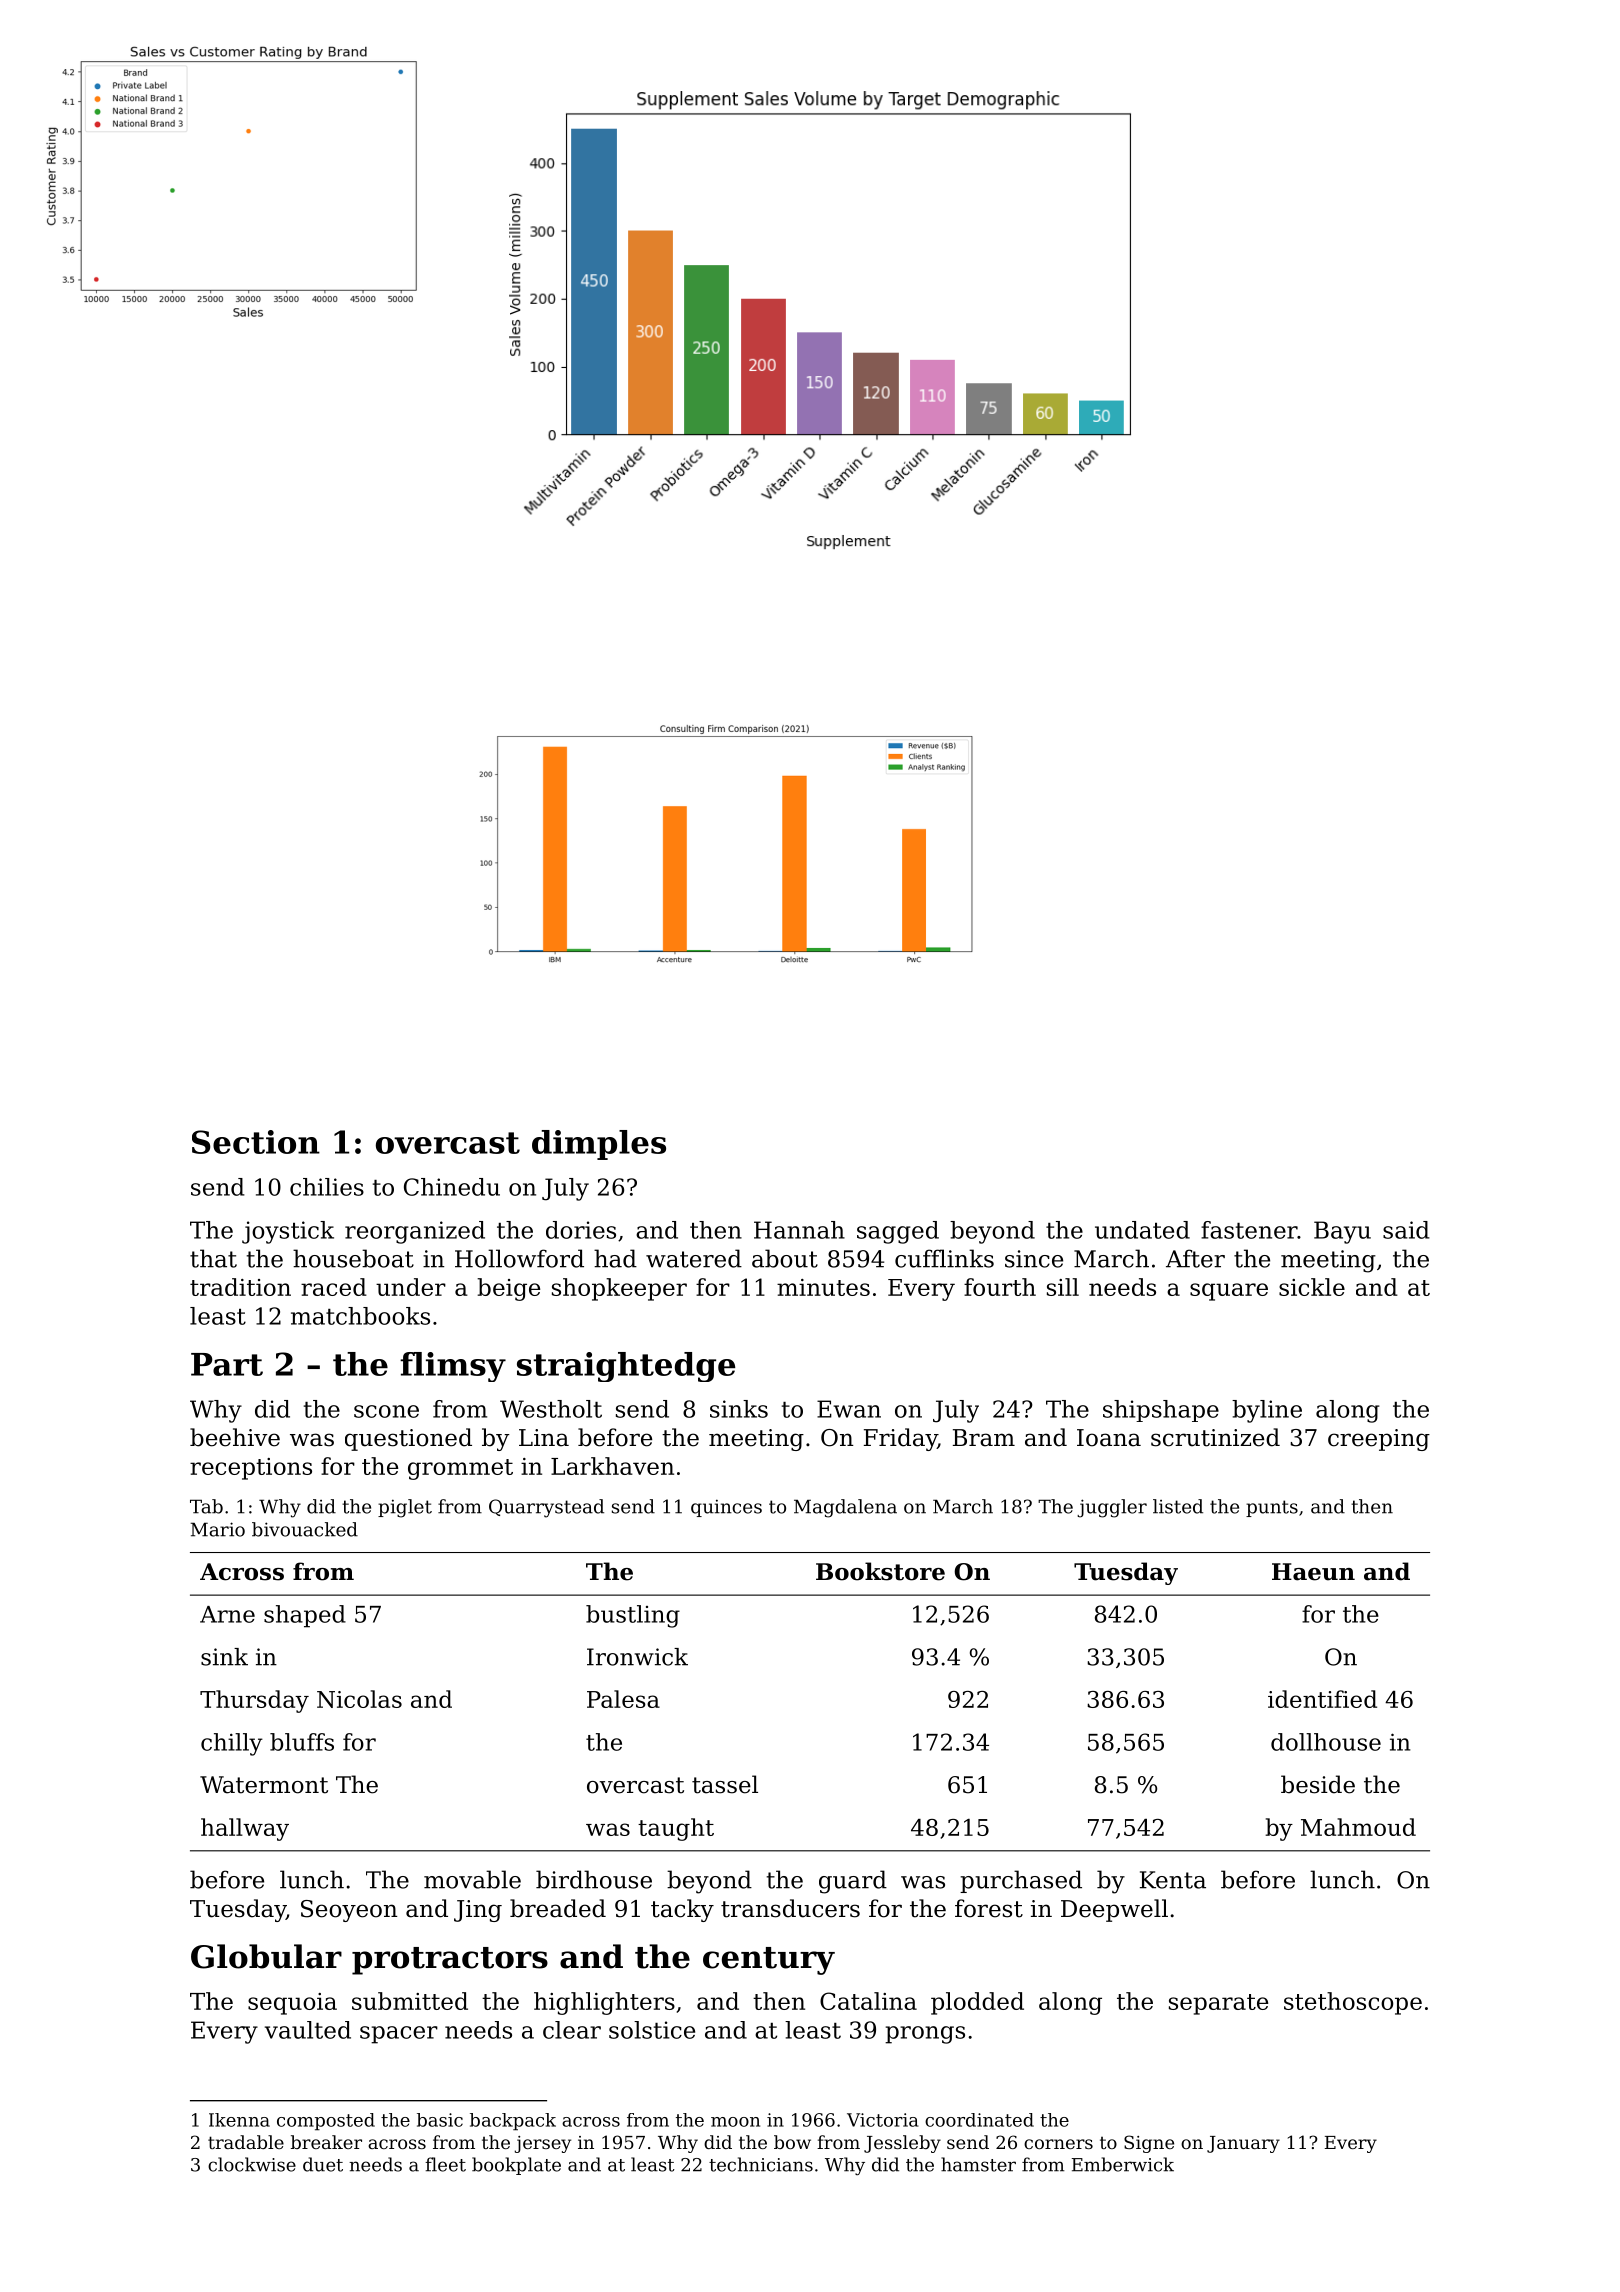  What do you see at coordinates (1313, 1572) in the document?
I see `Haeun` at bounding box center [1313, 1572].
